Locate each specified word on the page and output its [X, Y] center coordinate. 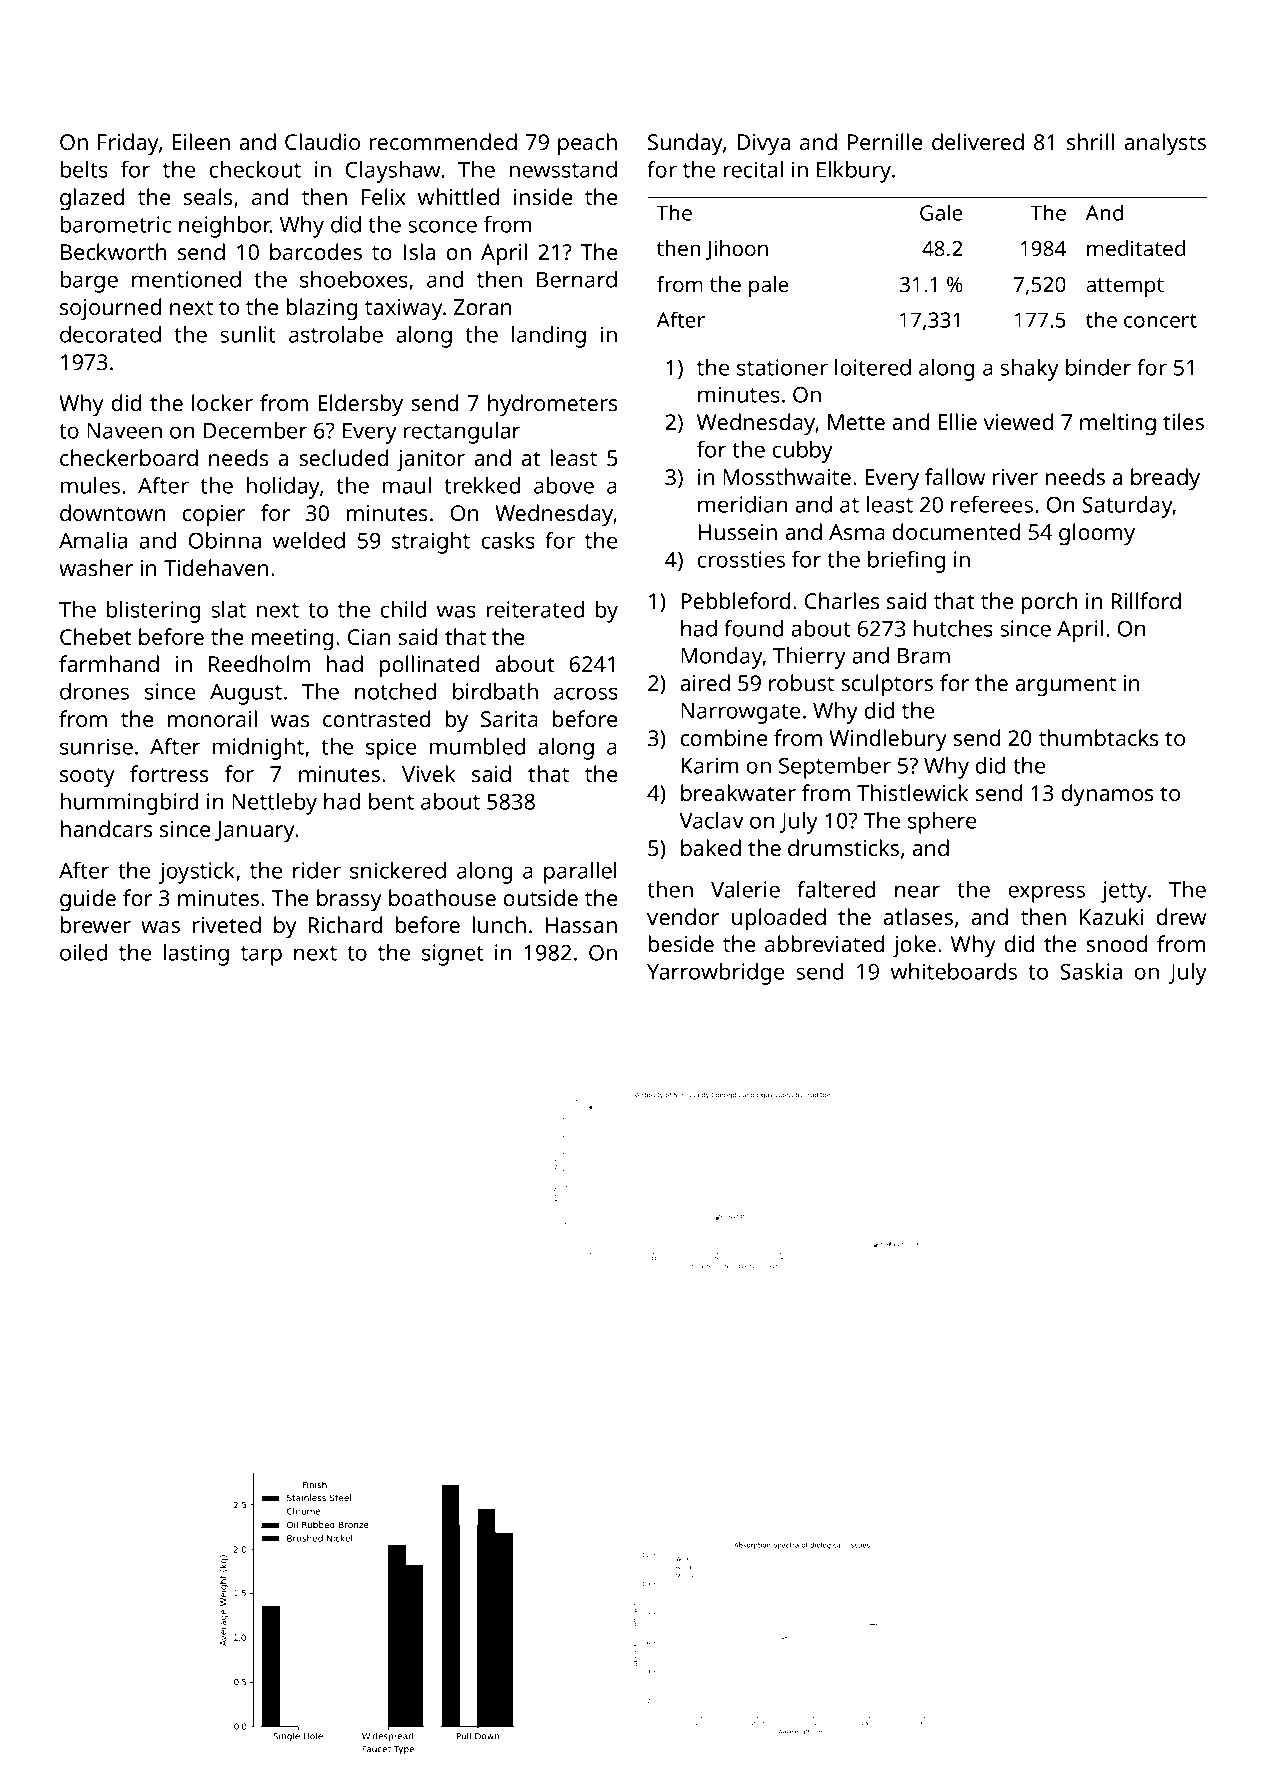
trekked [482, 485]
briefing [906, 562]
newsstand [563, 169]
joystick [197, 873]
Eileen [201, 141]
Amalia [93, 540]
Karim [709, 765]
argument [1065, 686]
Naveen [124, 431]
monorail [212, 718]
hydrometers [553, 405]
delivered [978, 141]
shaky [1029, 370]
